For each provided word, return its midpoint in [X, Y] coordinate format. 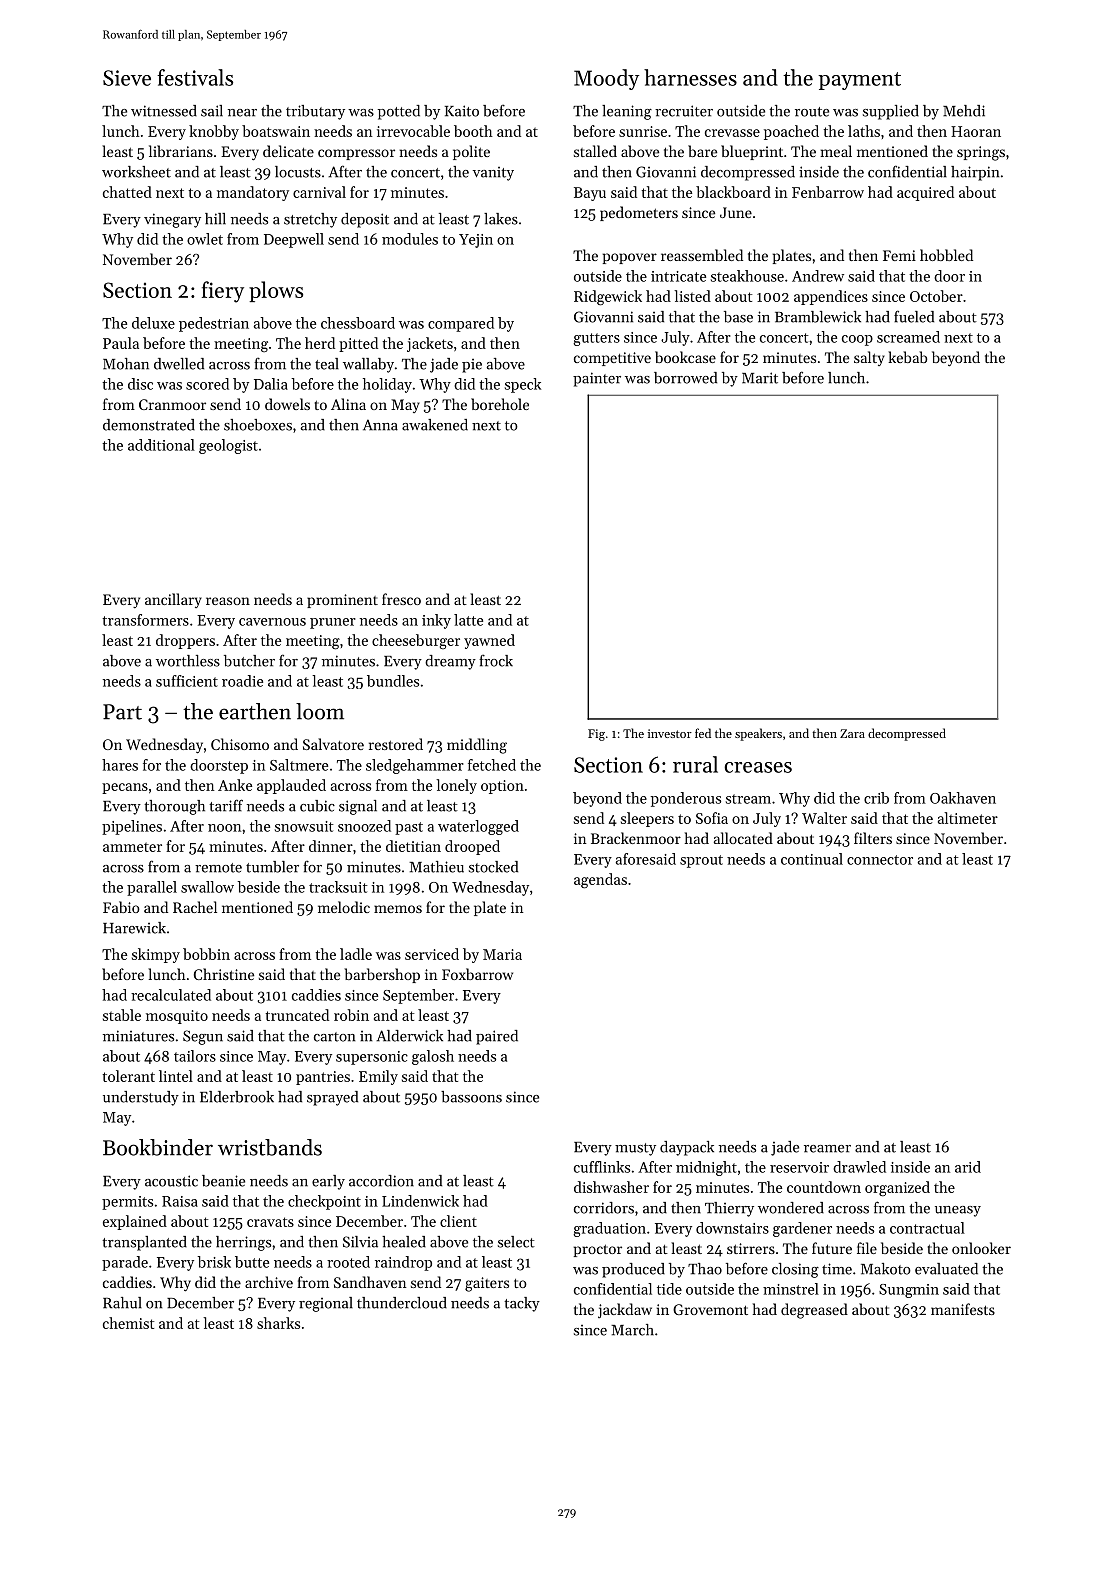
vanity [493, 174]
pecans [125, 788]
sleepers [647, 819]
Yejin [476, 241]
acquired [925, 193]
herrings [243, 1243]
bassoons [471, 1097]
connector [880, 860]
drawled [859, 1167]
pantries [323, 1078]
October [936, 296]
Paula [121, 343]
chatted [127, 192]
